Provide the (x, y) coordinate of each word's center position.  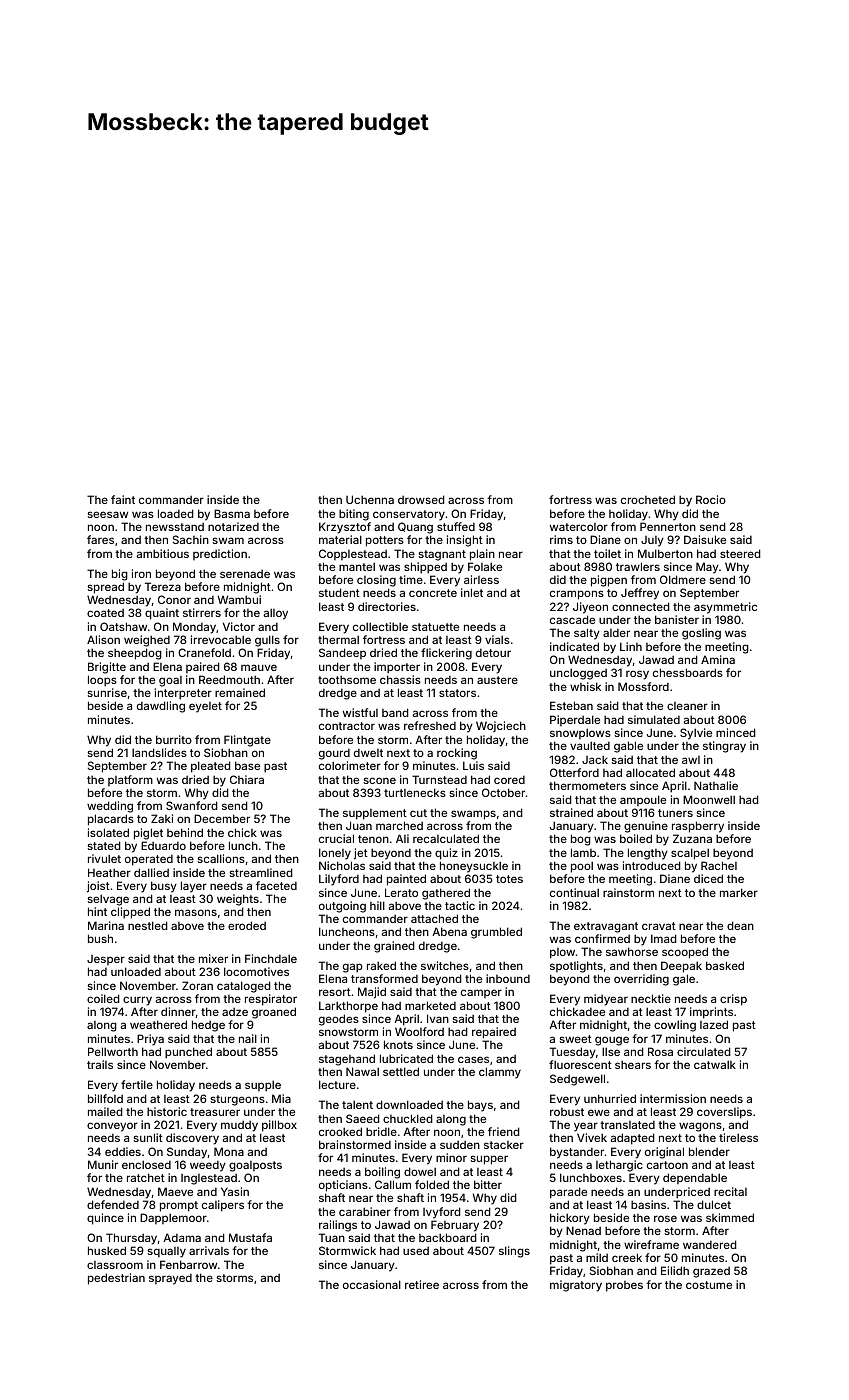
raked (381, 965)
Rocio (711, 499)
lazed (714, 1024)
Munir (103, 1164)
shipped (425, 568)
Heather (109, 872)
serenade (245, 574)
